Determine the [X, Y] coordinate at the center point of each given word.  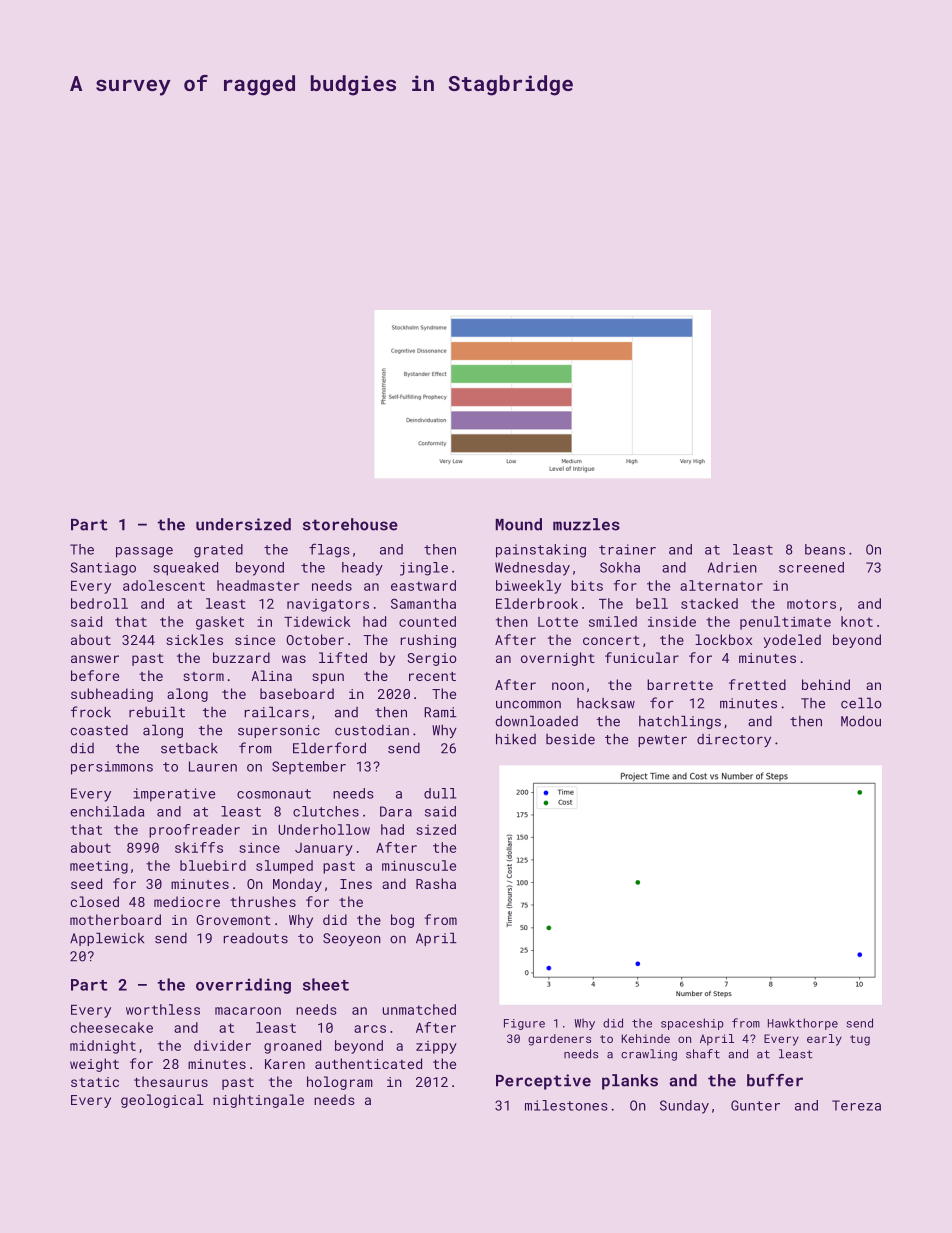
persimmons [112, 768]
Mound [519, 524]
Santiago [103, 569]
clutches [326, 811]
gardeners [559, 1040]
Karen [285, 1064]
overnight [558, 659]
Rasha [436, 883]
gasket [220, 623]
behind [826, 684]
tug [860, 1040]
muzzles [586, 524]
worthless [163, 1009]
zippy [436, 1047]
